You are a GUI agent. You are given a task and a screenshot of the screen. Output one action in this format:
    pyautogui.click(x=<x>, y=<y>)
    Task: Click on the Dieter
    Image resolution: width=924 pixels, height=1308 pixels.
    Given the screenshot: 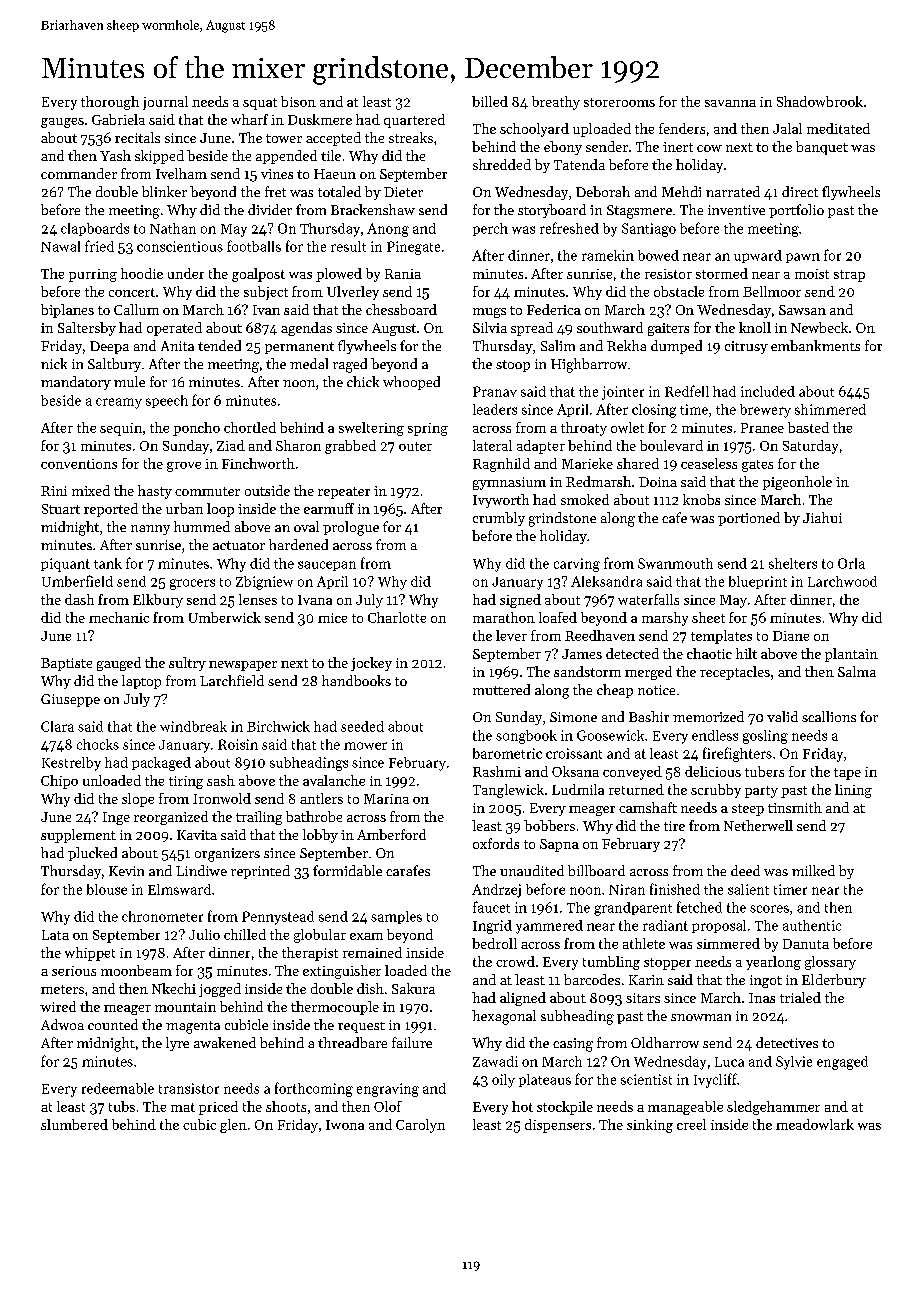 What is the action you would take?
    pyautogui.click(x=403, y=192)
